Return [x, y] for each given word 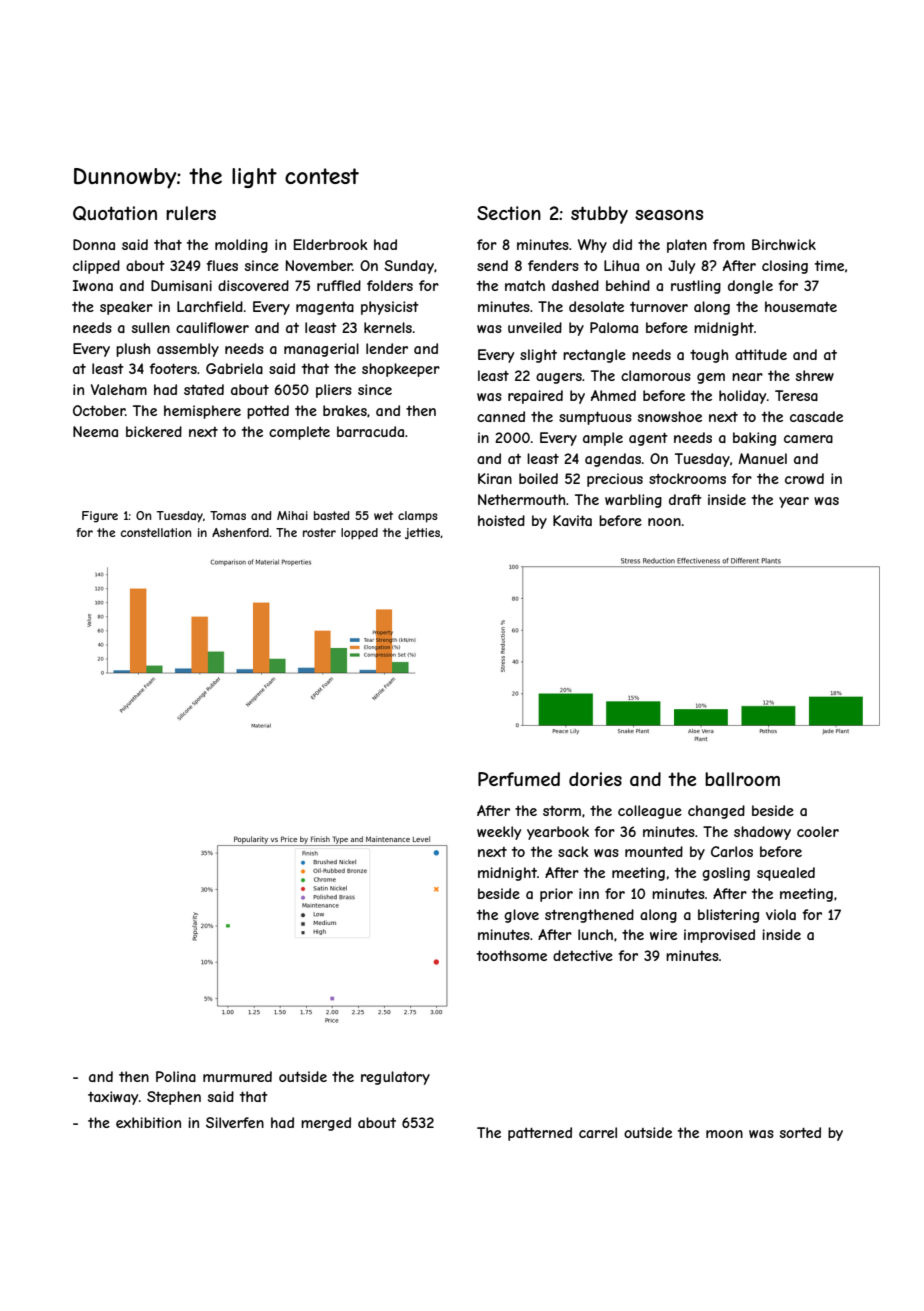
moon [724, 1134]
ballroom [742, 779]
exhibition [148, 1122]
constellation [156, 532]
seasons [669, 215]
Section [509, 213]
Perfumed [519, 779]
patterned [540, 1134]
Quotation [115, 213]
